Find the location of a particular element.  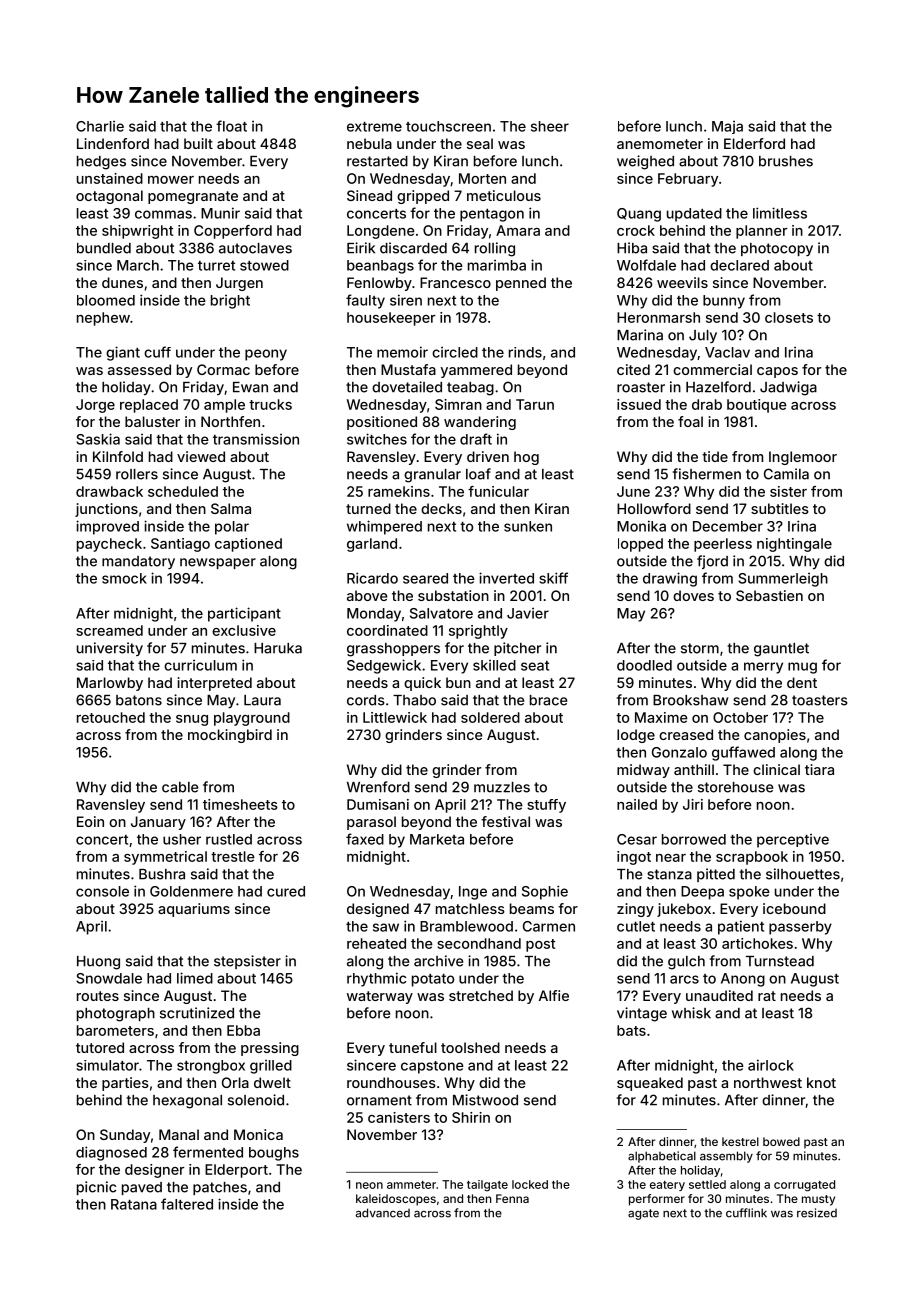

hog is located at coordinates (526, 458).
